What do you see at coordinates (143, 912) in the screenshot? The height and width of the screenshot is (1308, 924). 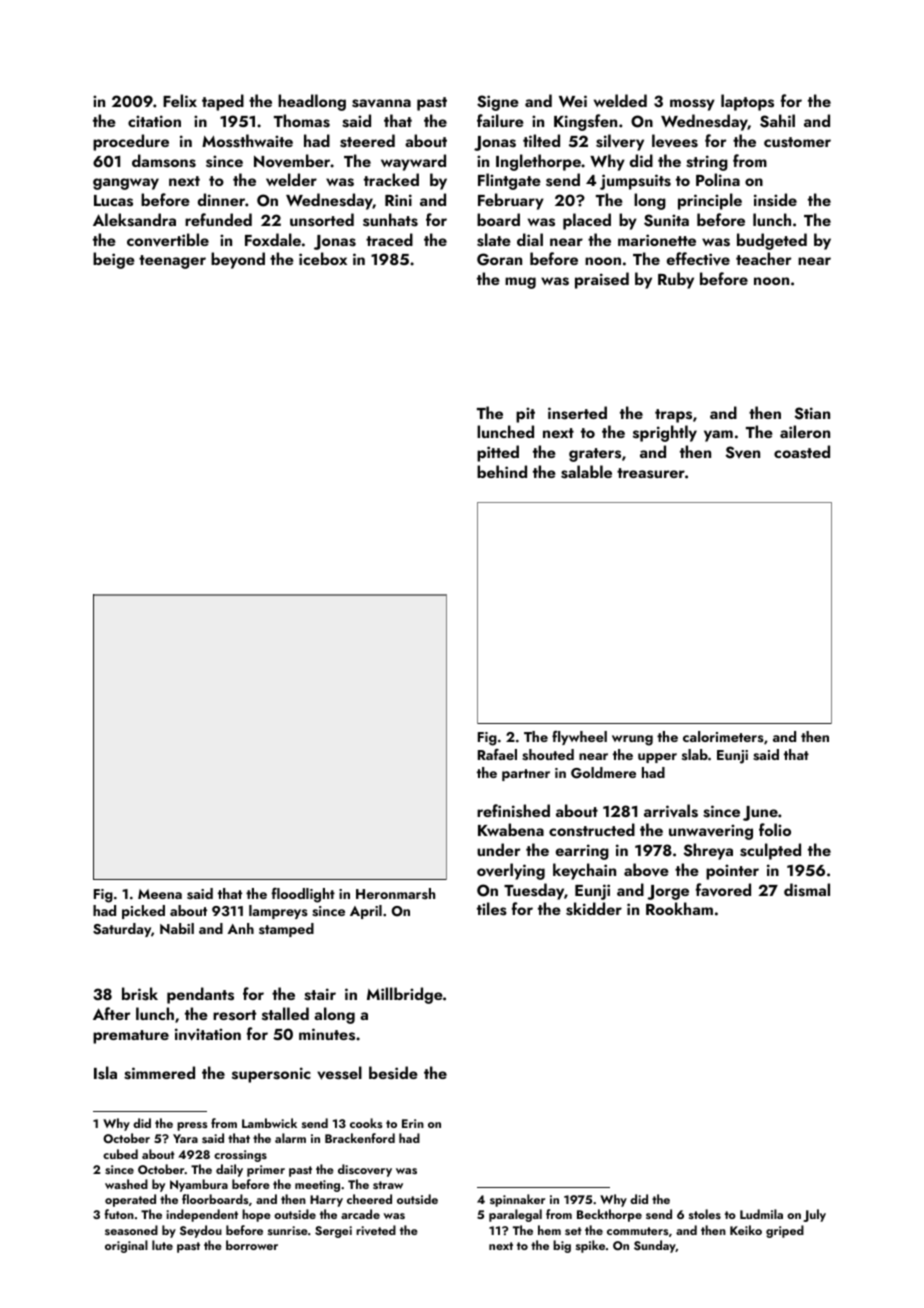 I see `picked` at bounding box center [143, 912].
